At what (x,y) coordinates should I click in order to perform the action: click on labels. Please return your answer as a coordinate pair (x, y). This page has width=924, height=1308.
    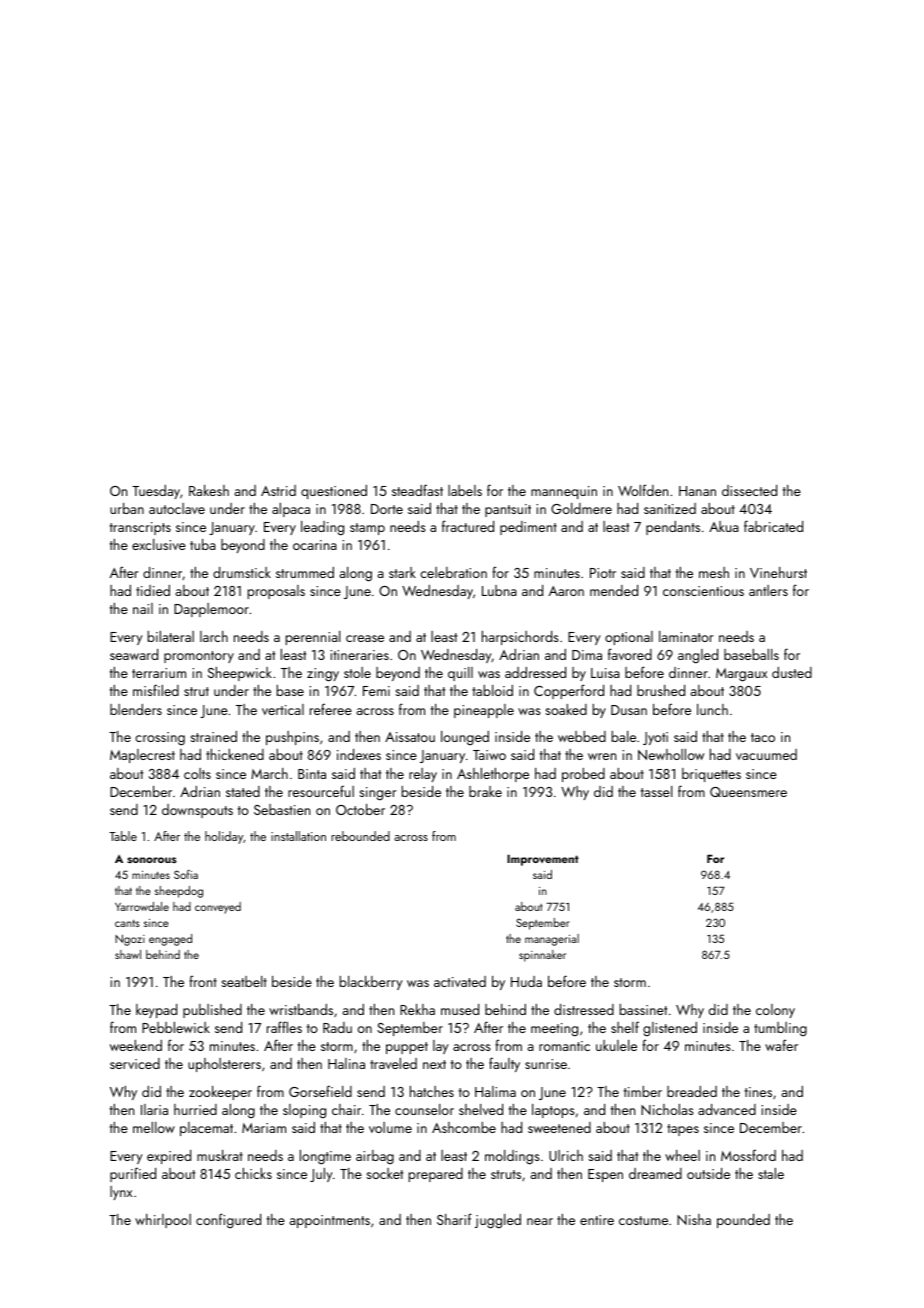
    Looking at the image, I should click on (465, 490).
